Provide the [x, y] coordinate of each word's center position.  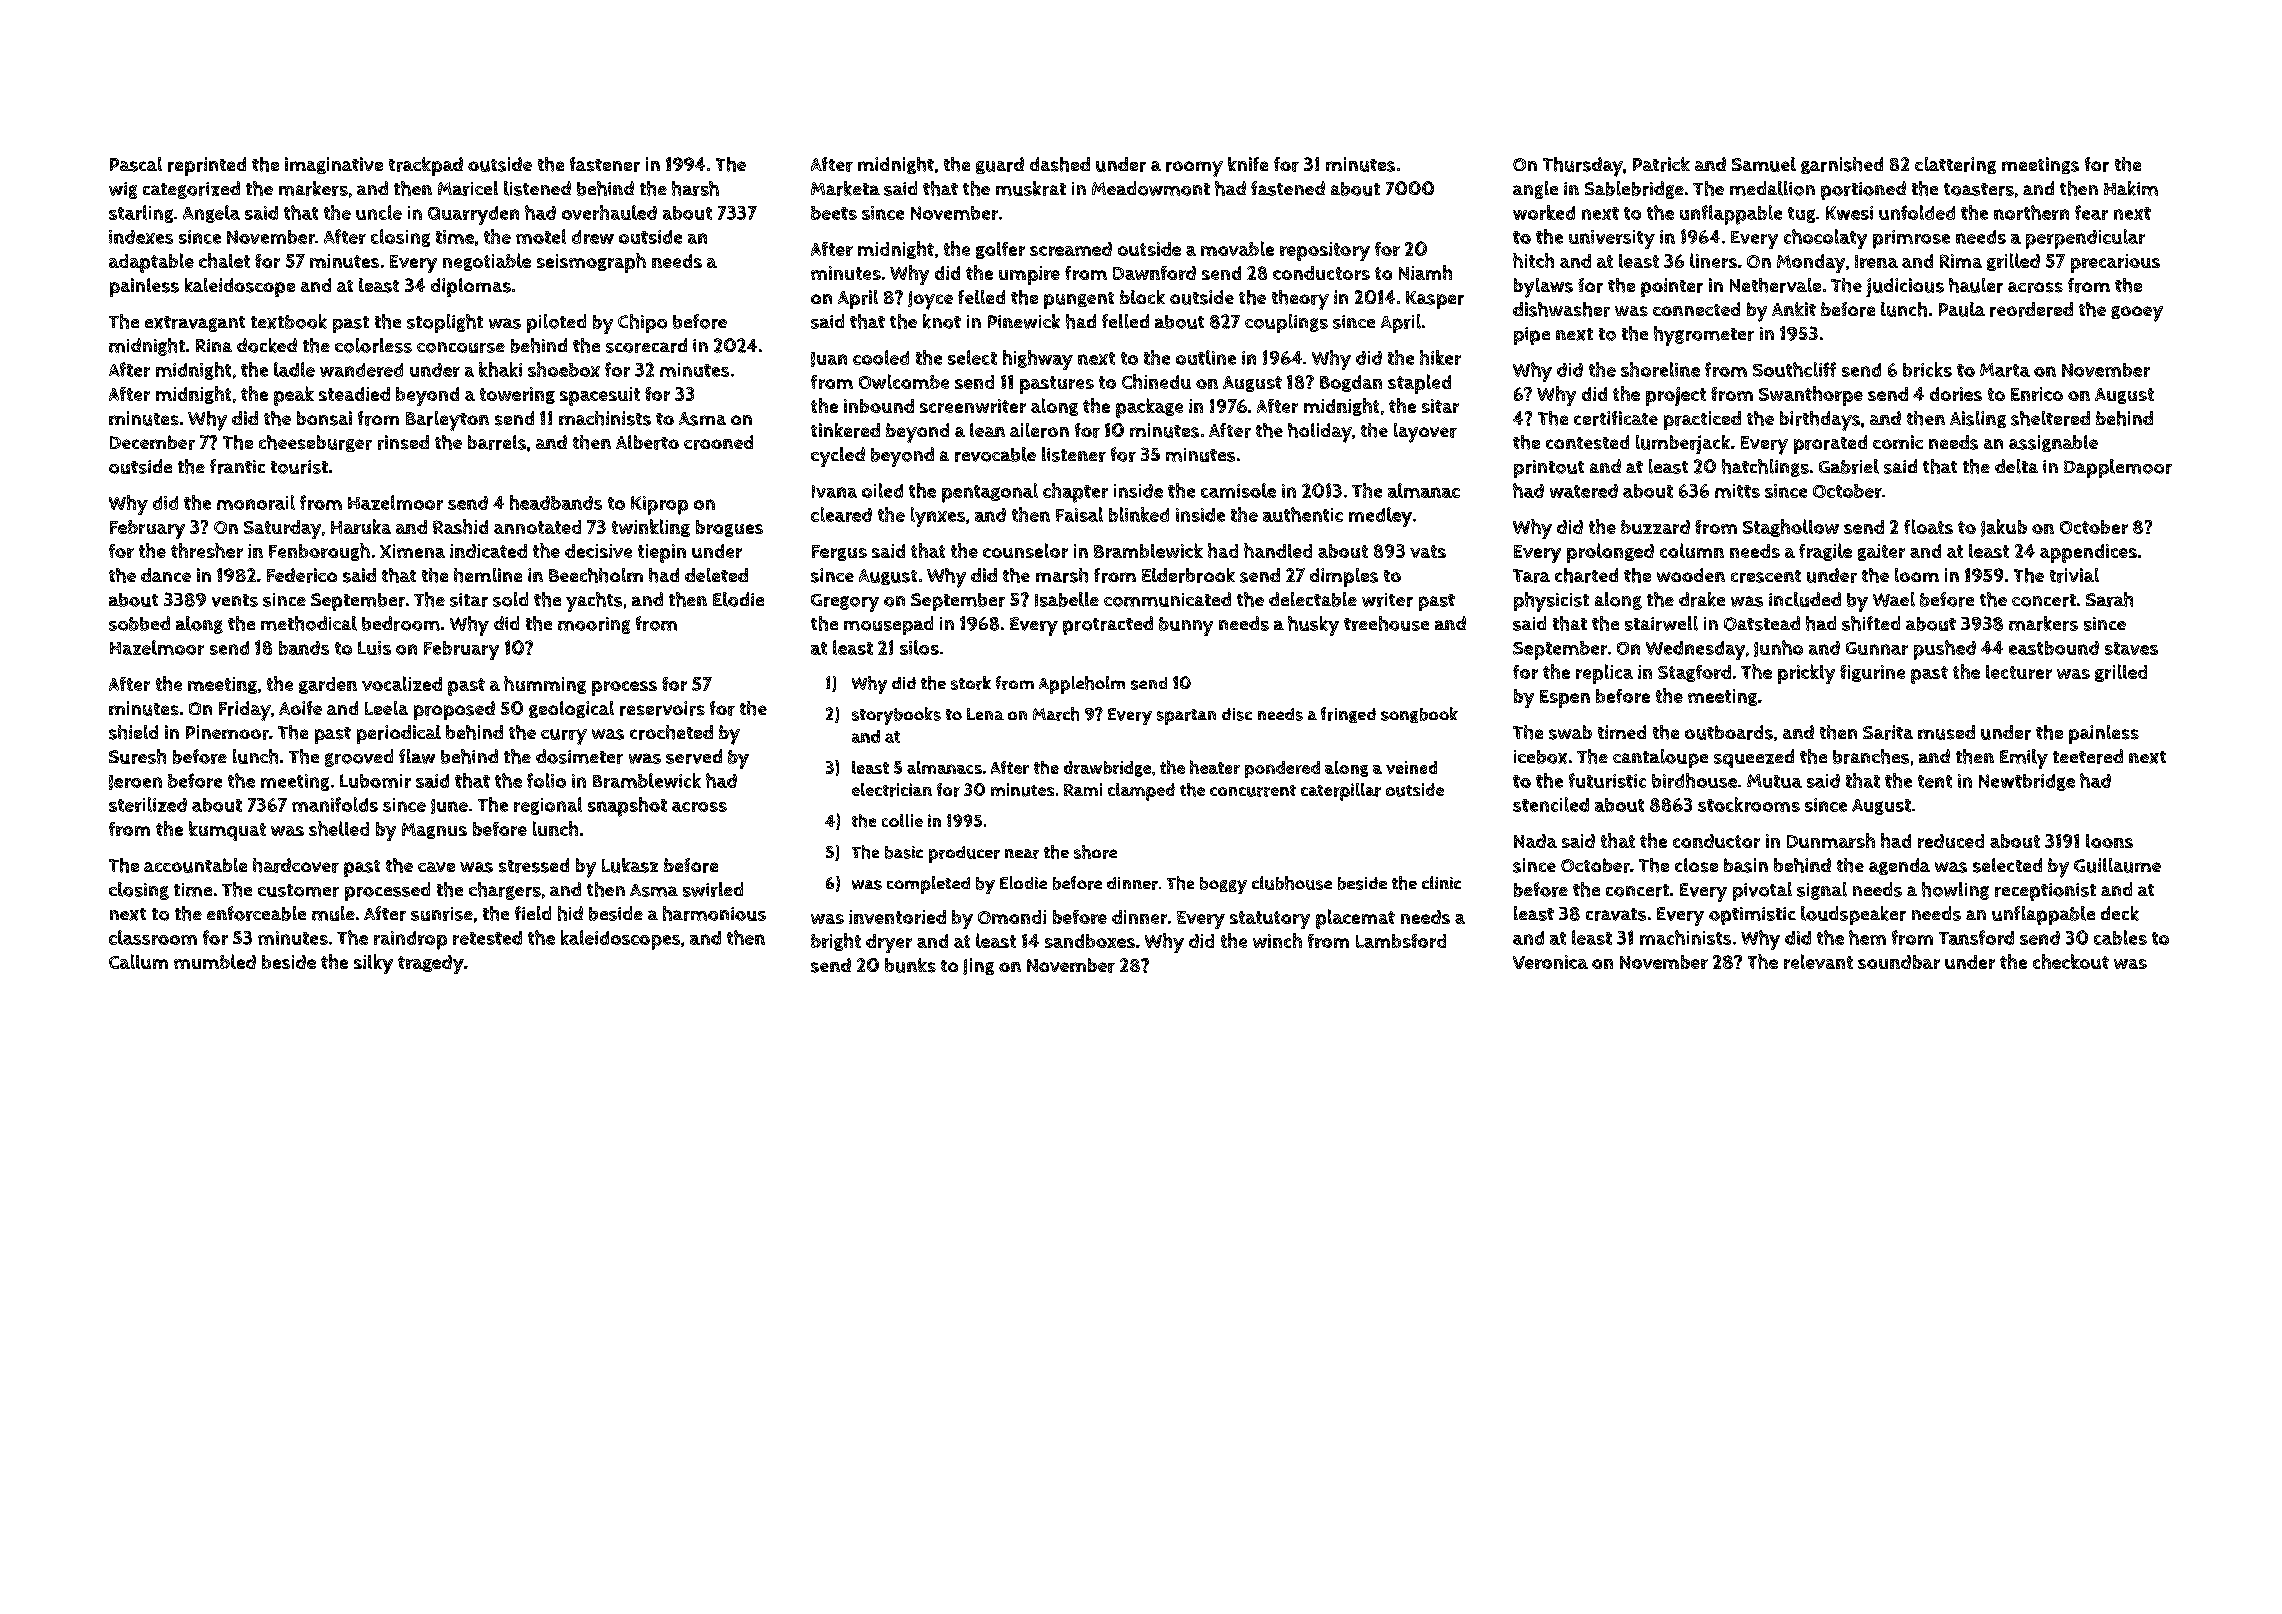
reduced [1951, 841]
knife [1248, 164]
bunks [910, 965]
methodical [309, 623]
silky [373, 964]
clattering [1955, 165]
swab [1570, 732]
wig [123, 190]
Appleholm [1082, 685]
